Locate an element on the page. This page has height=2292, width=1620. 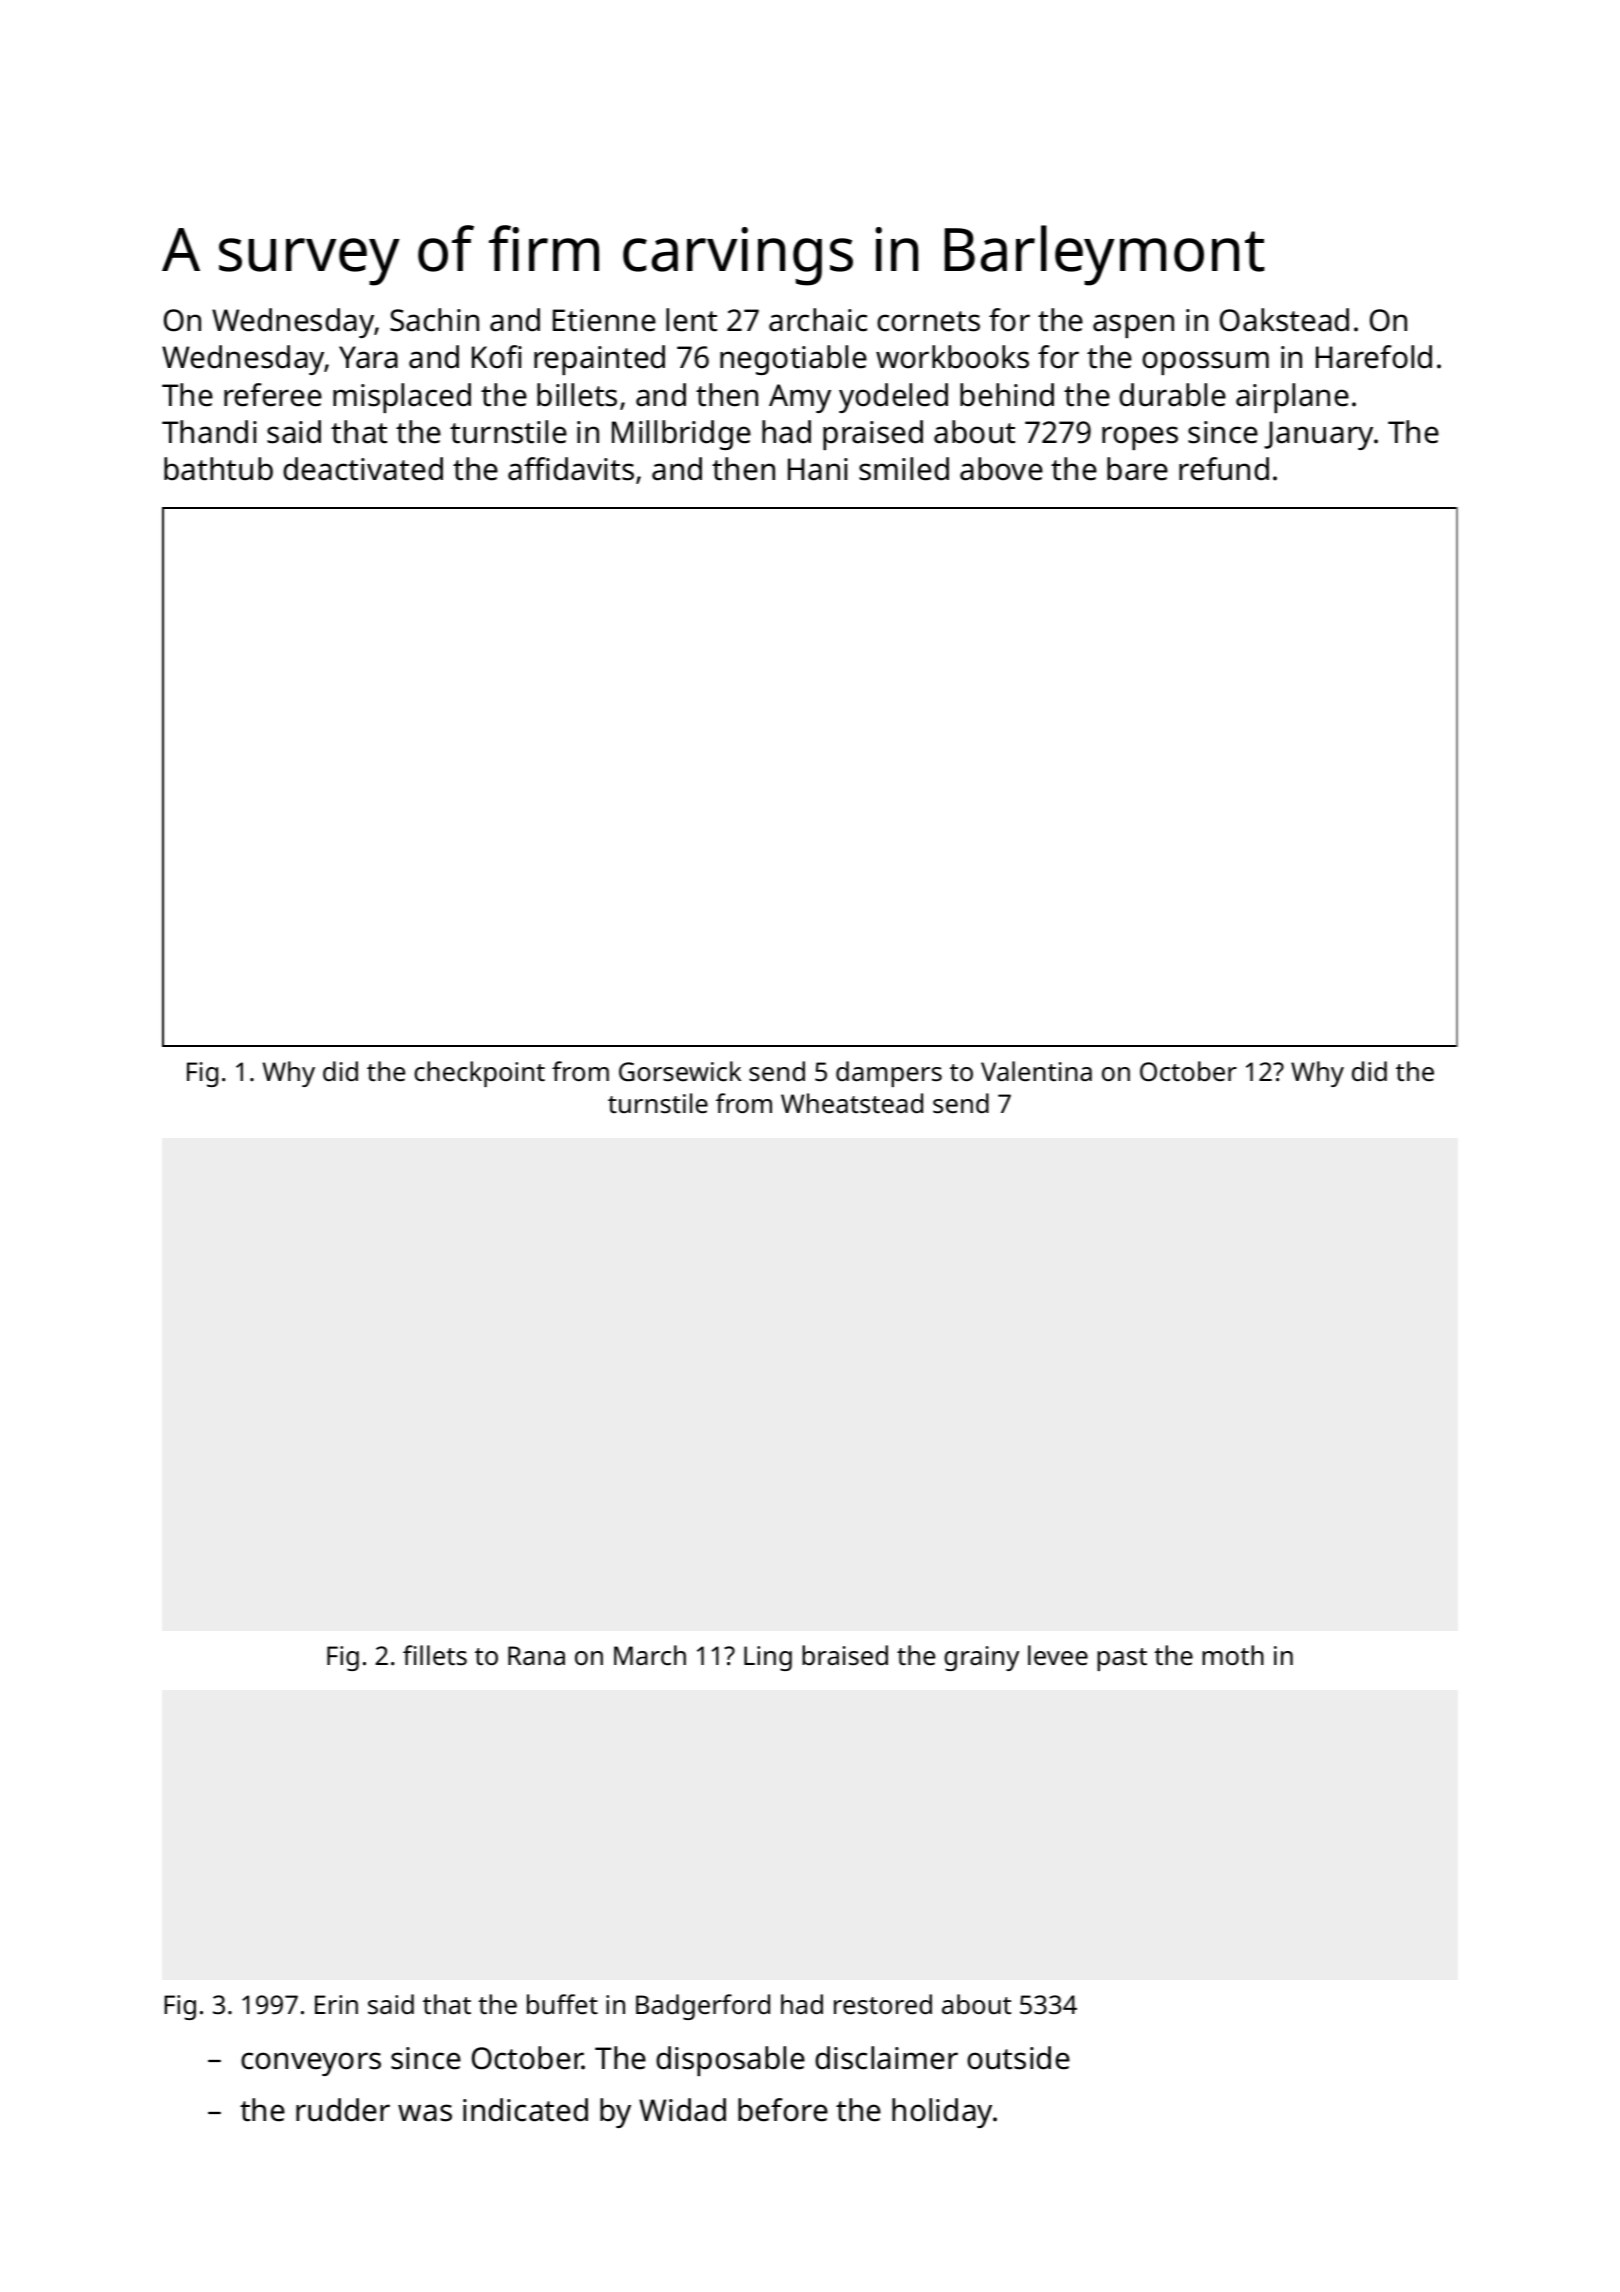
Wheatstead is located at coordinates (852, 1103).
